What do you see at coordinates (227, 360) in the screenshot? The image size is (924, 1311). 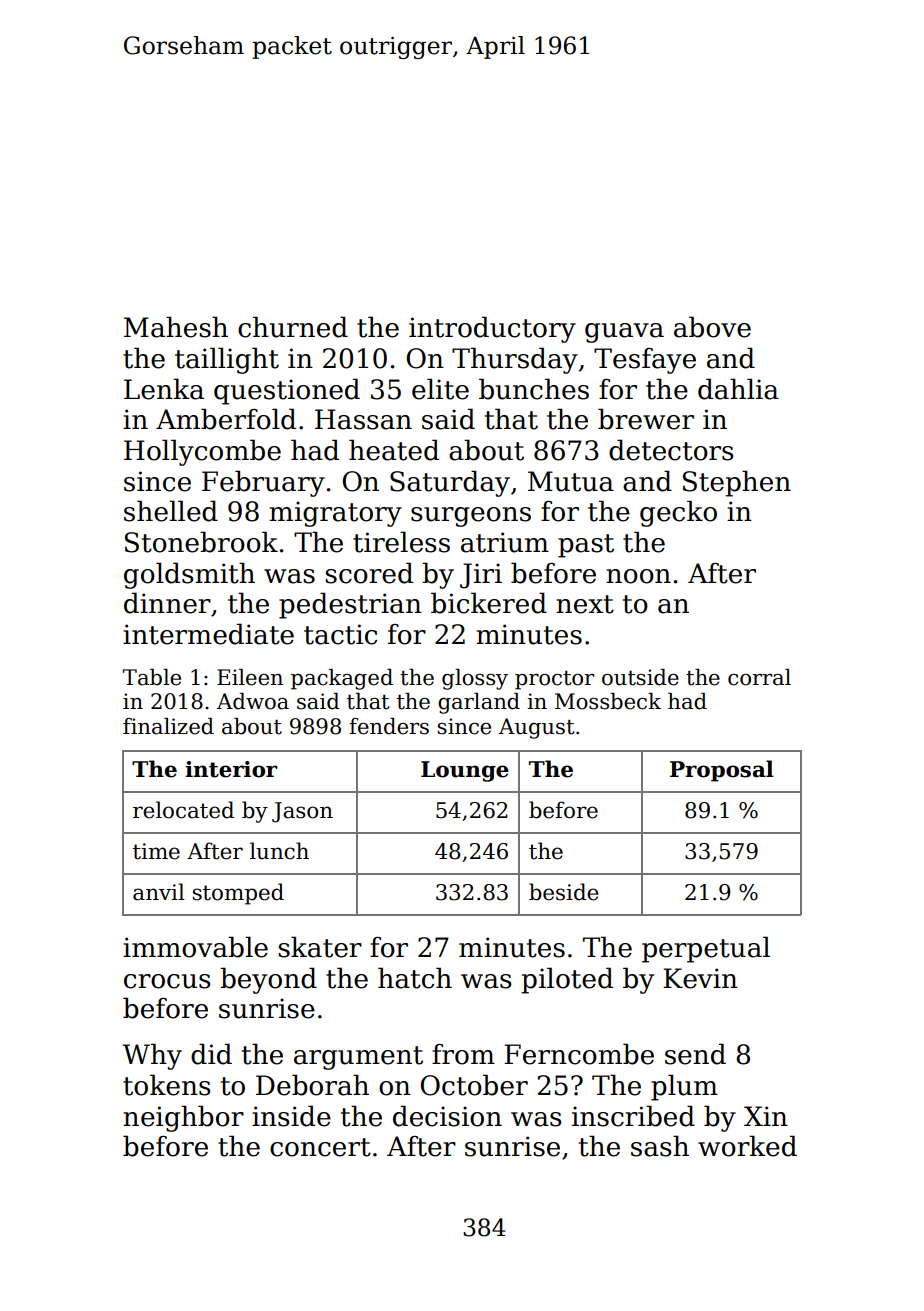 I see `taillight` at bounding box center [227, 360].
